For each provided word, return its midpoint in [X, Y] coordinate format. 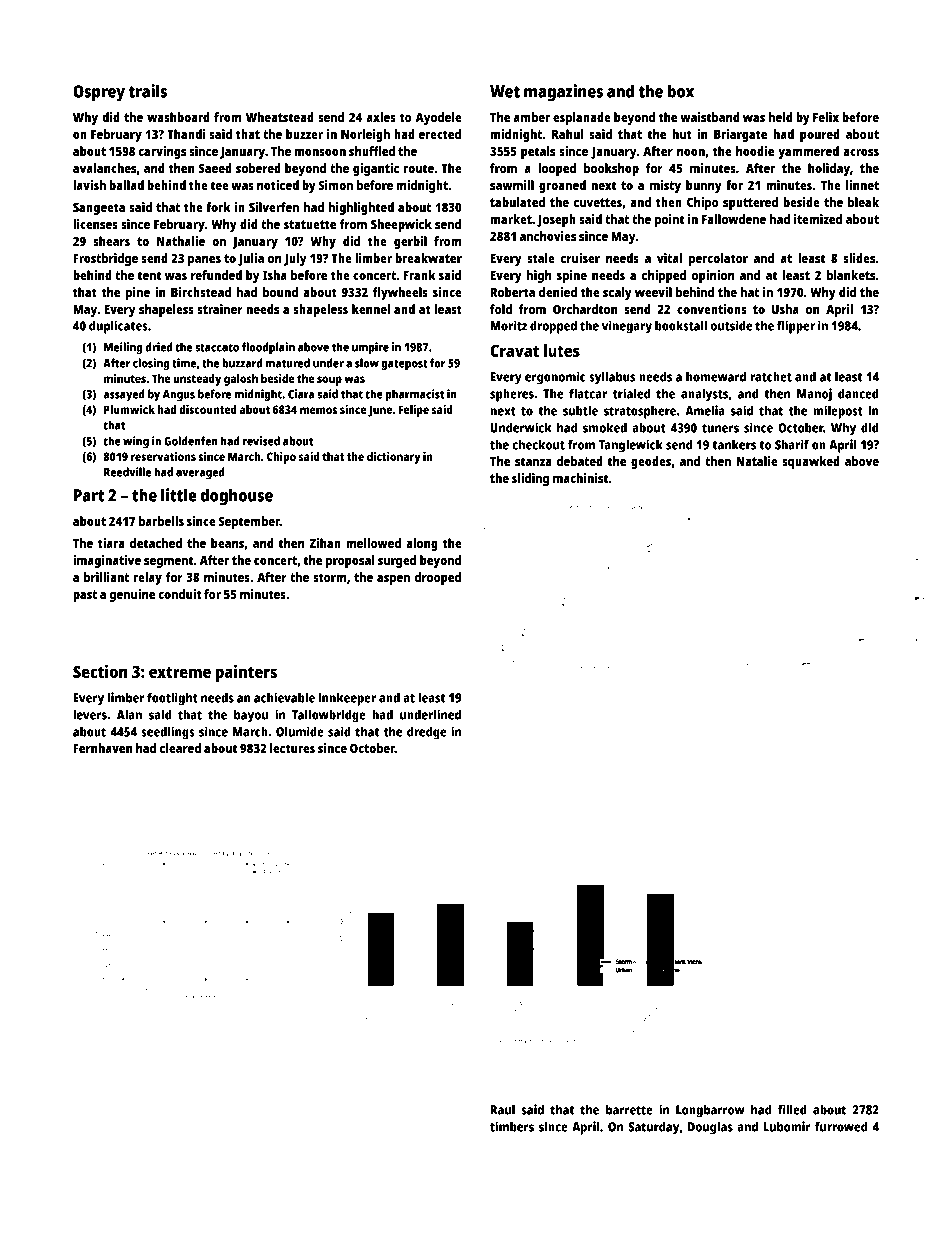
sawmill [512, 185]
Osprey [99, 93]
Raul [503, 1109]
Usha [785, 309]
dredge [427, 733]
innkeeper [347, 699]
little [179, 495]
